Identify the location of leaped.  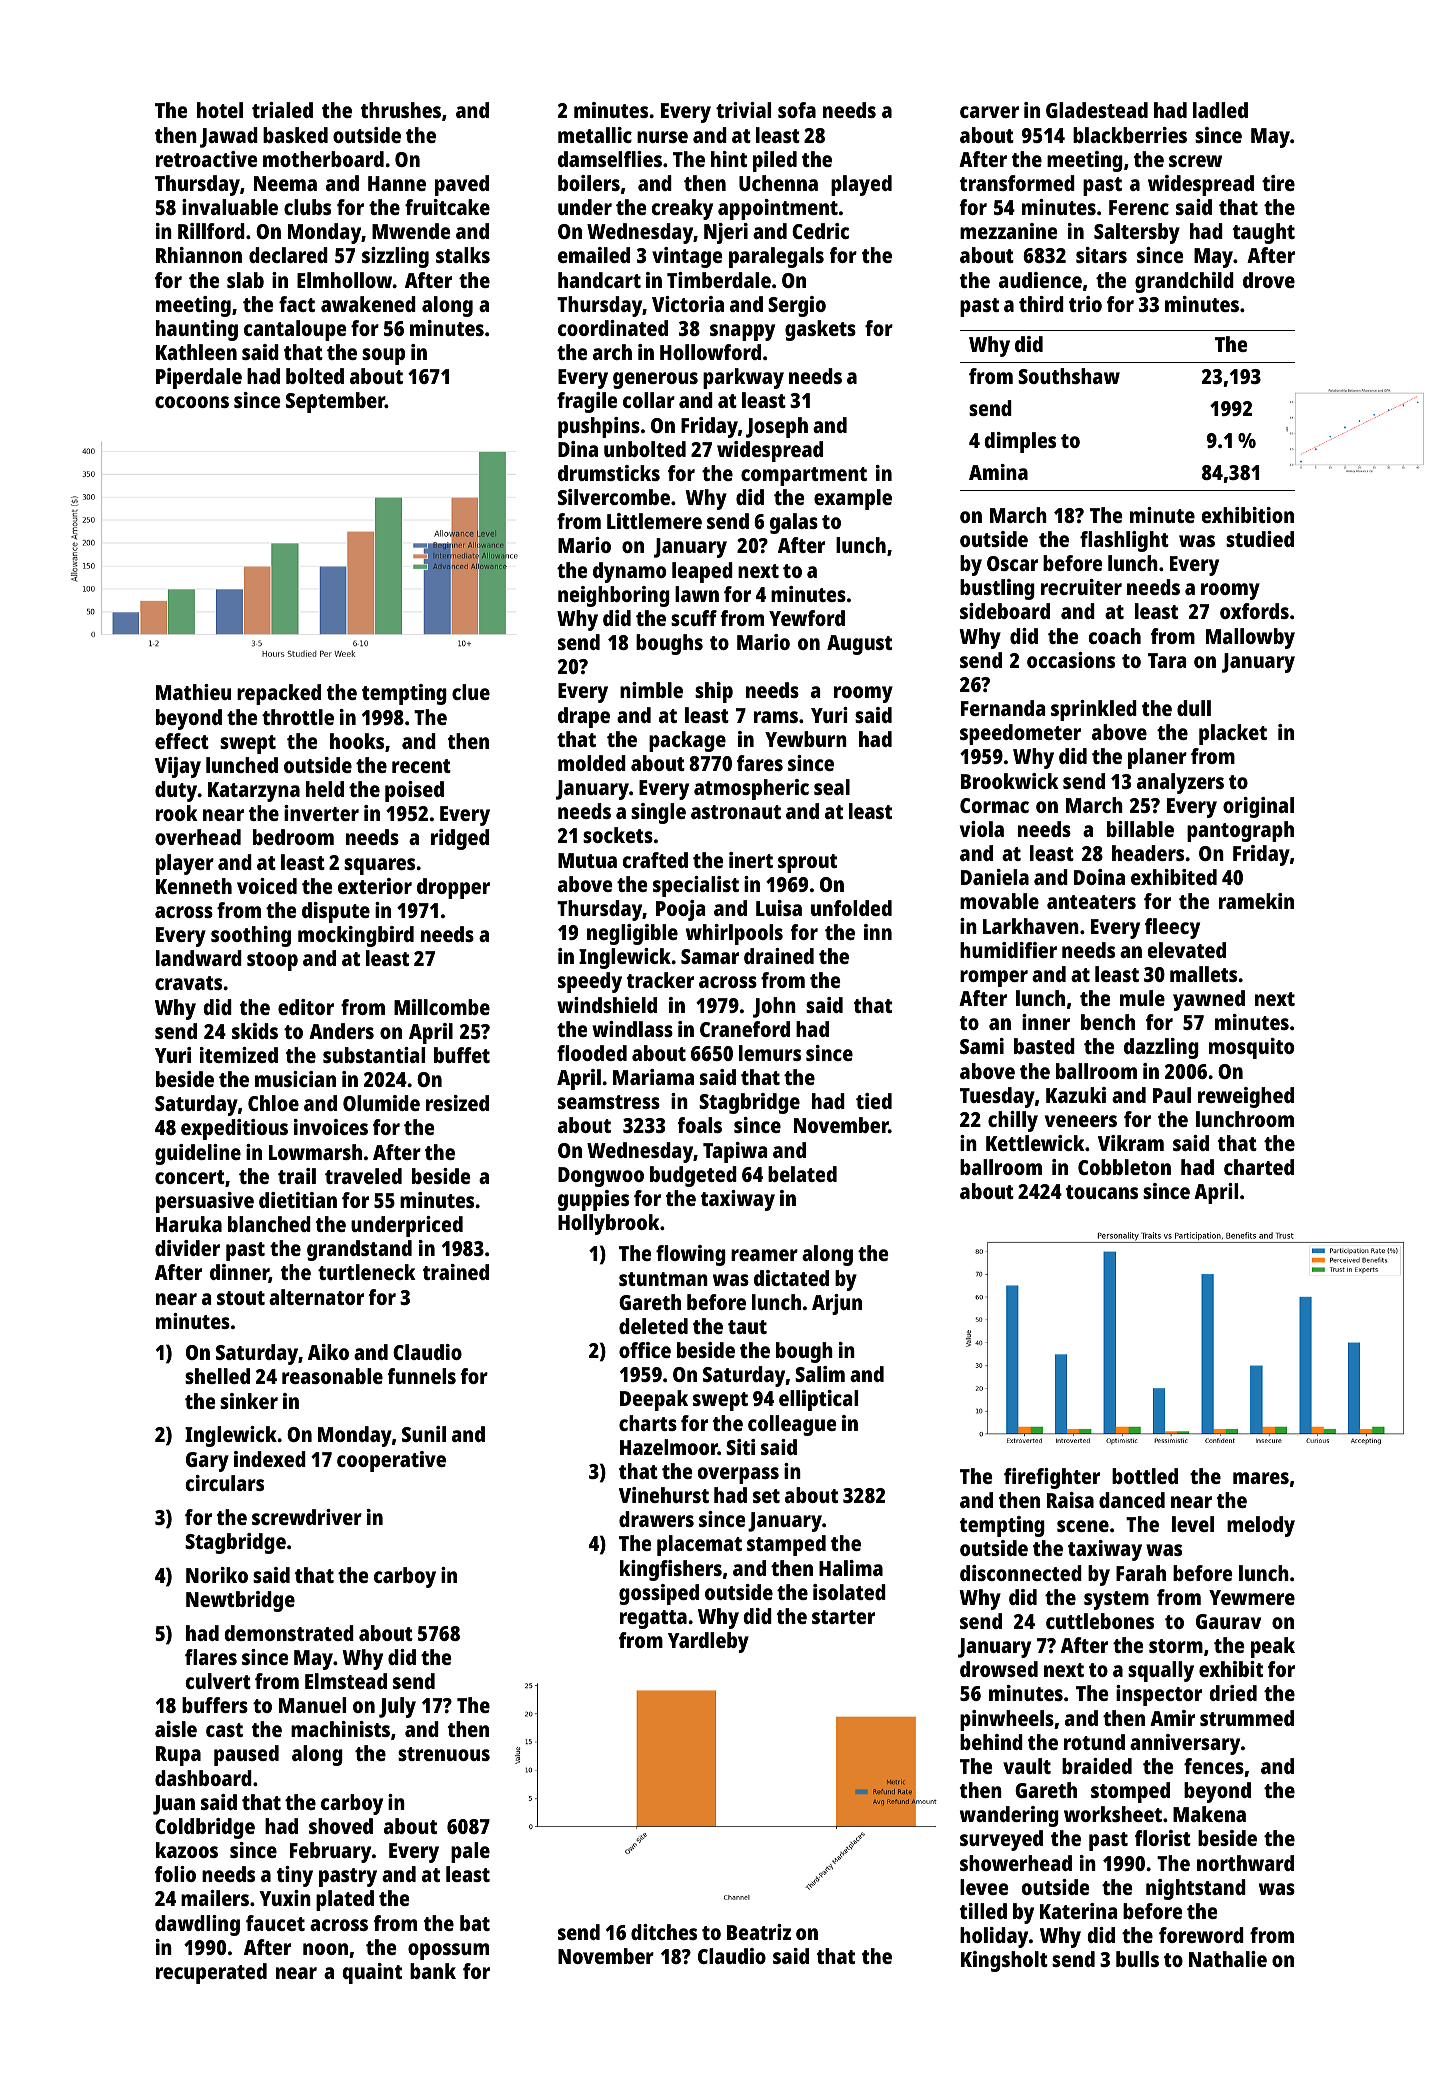
(702, 572).
